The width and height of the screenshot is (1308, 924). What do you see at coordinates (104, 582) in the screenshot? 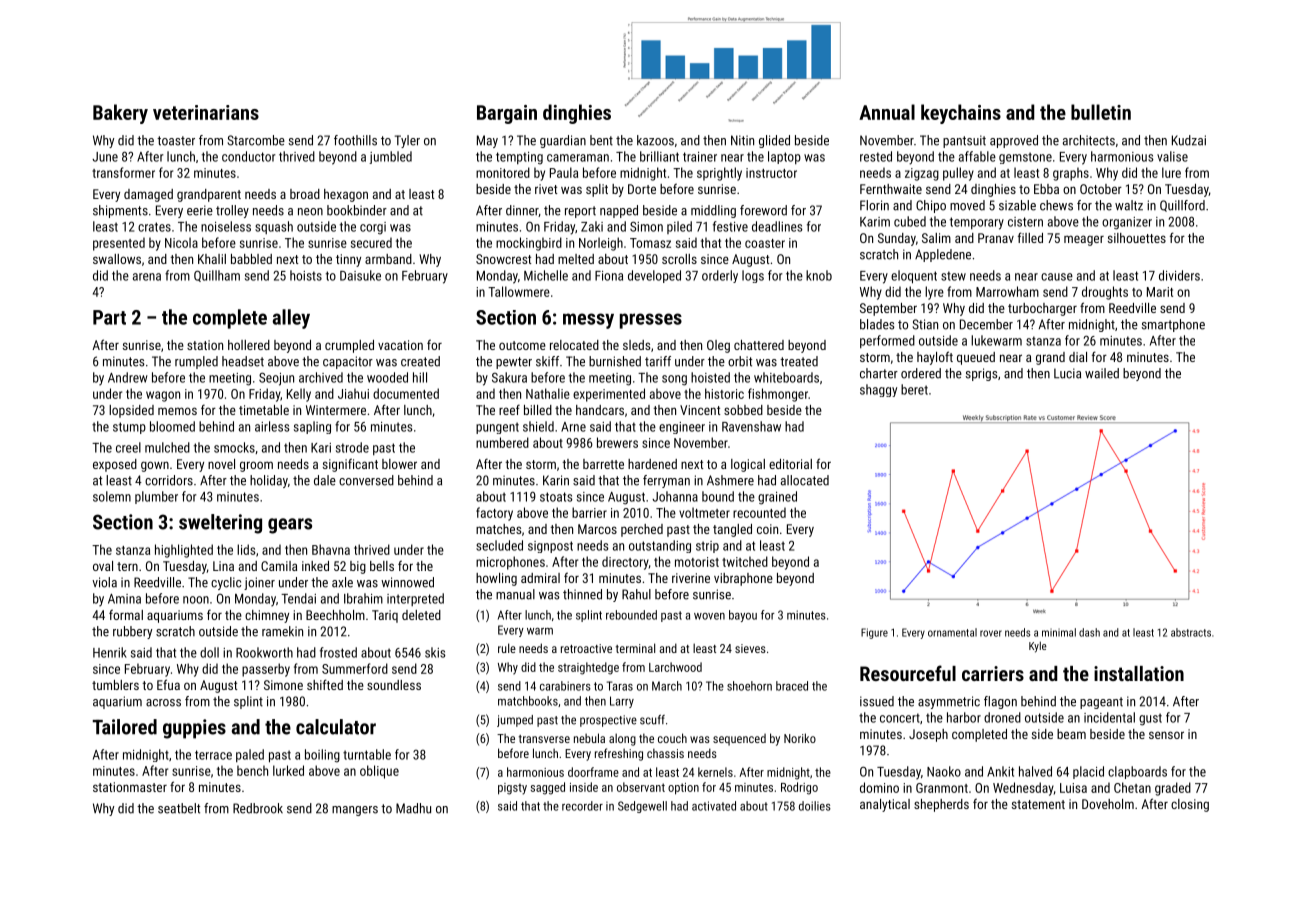
I see `viola` at bounding box center [104, 582].
